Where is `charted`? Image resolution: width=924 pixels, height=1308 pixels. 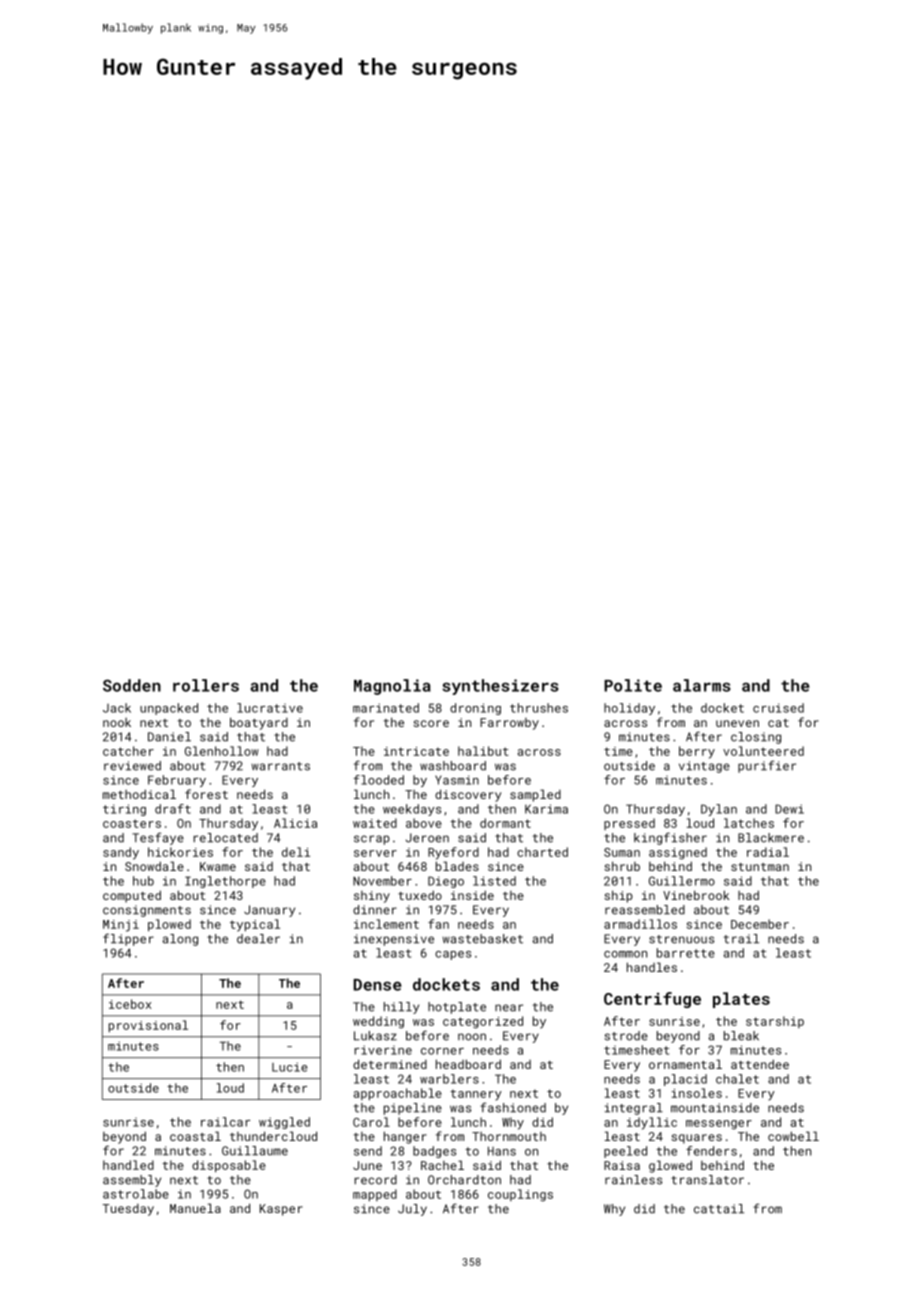 charted is located at coordinates (542, 852).
